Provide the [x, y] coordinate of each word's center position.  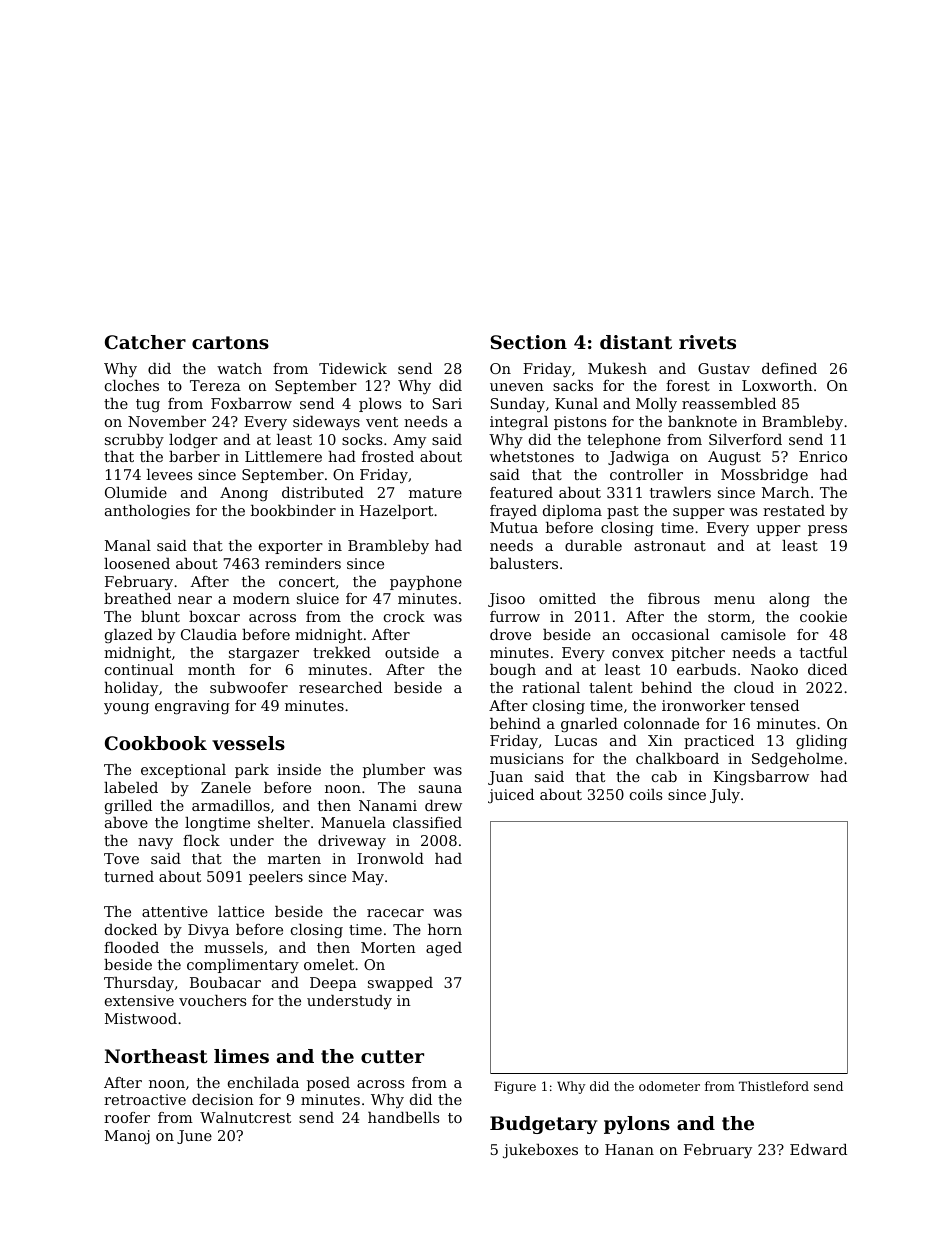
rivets [707, 342]
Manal [128, 545]
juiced [511, 796]
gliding [821, 742]
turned [129, 876]
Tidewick [353, 368]
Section [528, 342]
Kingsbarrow [761, 778]
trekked [342, 652]
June [194, 1137]
